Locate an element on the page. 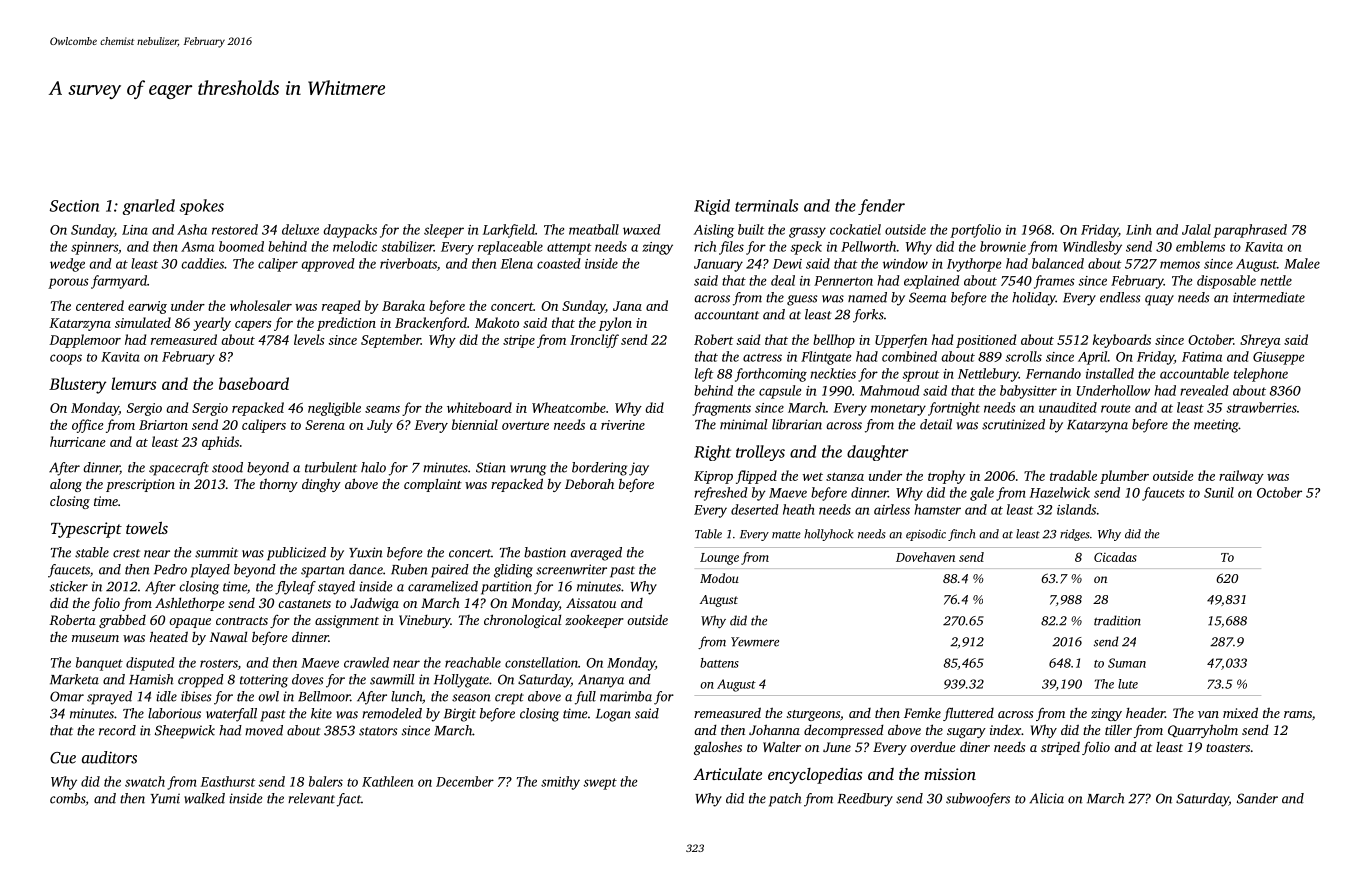 This page has width=1372, height=887. Jana is located at coordinates (627, 306).
